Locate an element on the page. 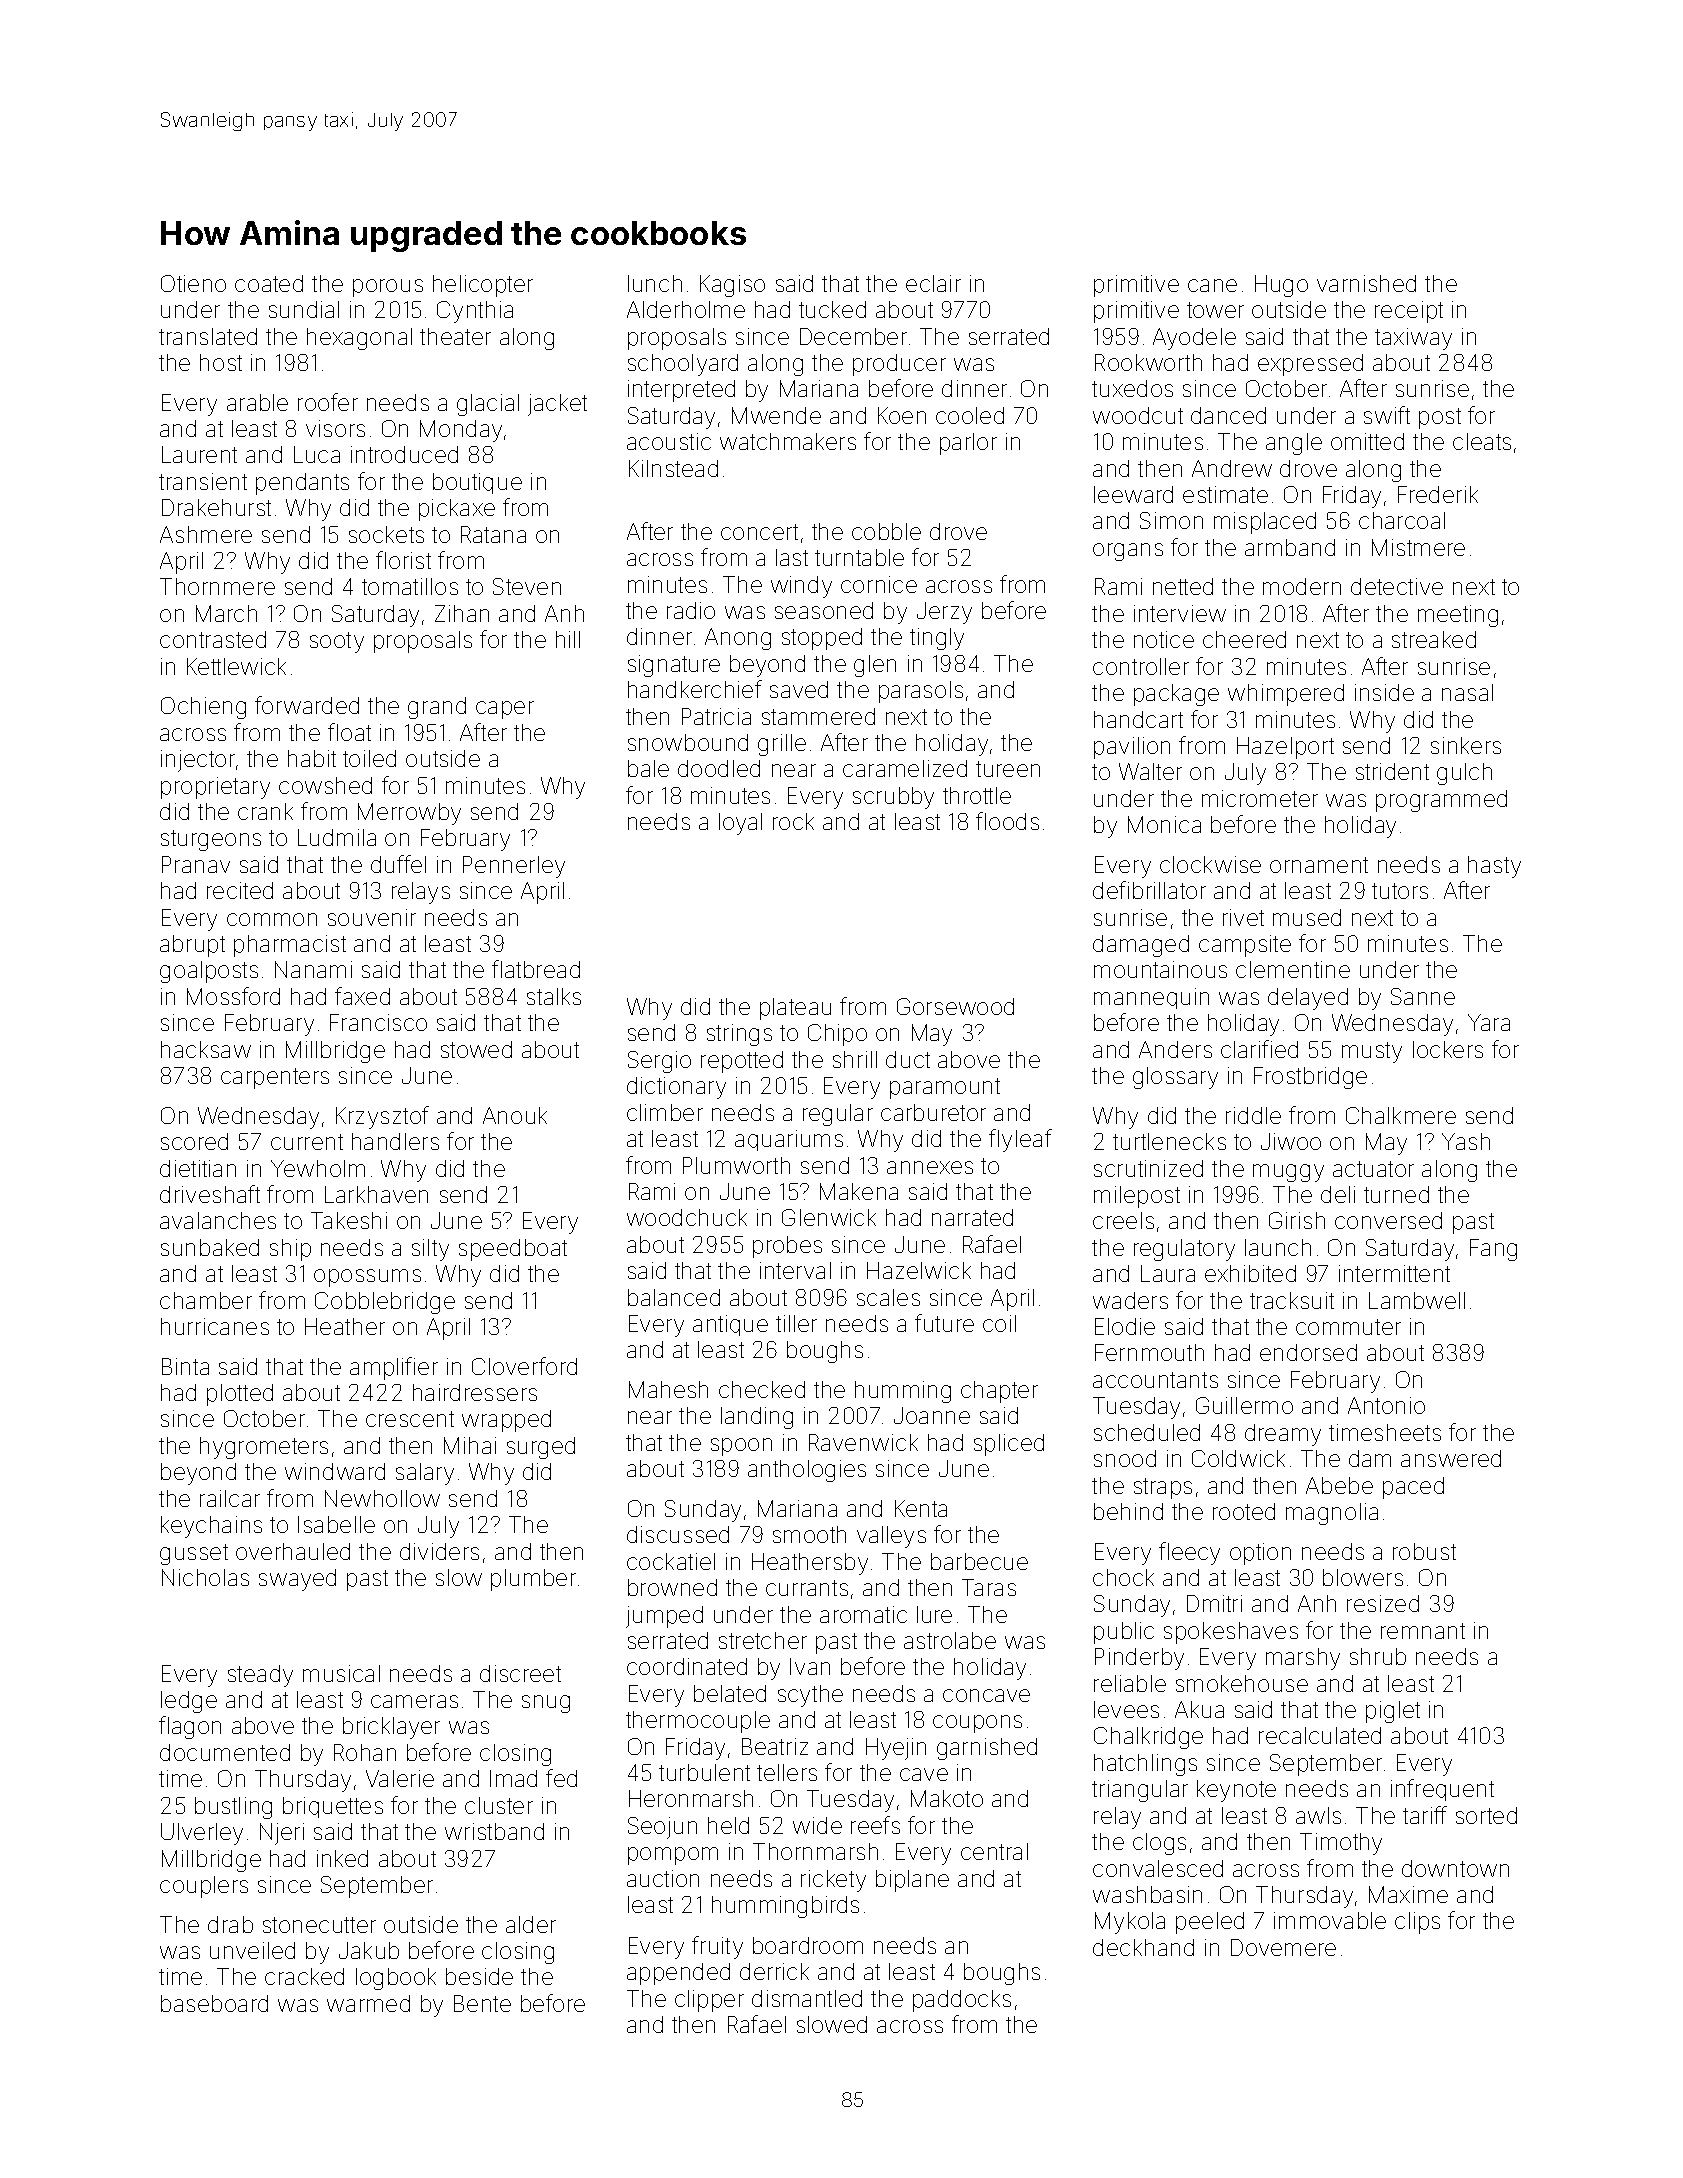 Image resolution: width=1683 pixels, height=2178 pixels. Ulverley is located at coordinates (202, 1834).
